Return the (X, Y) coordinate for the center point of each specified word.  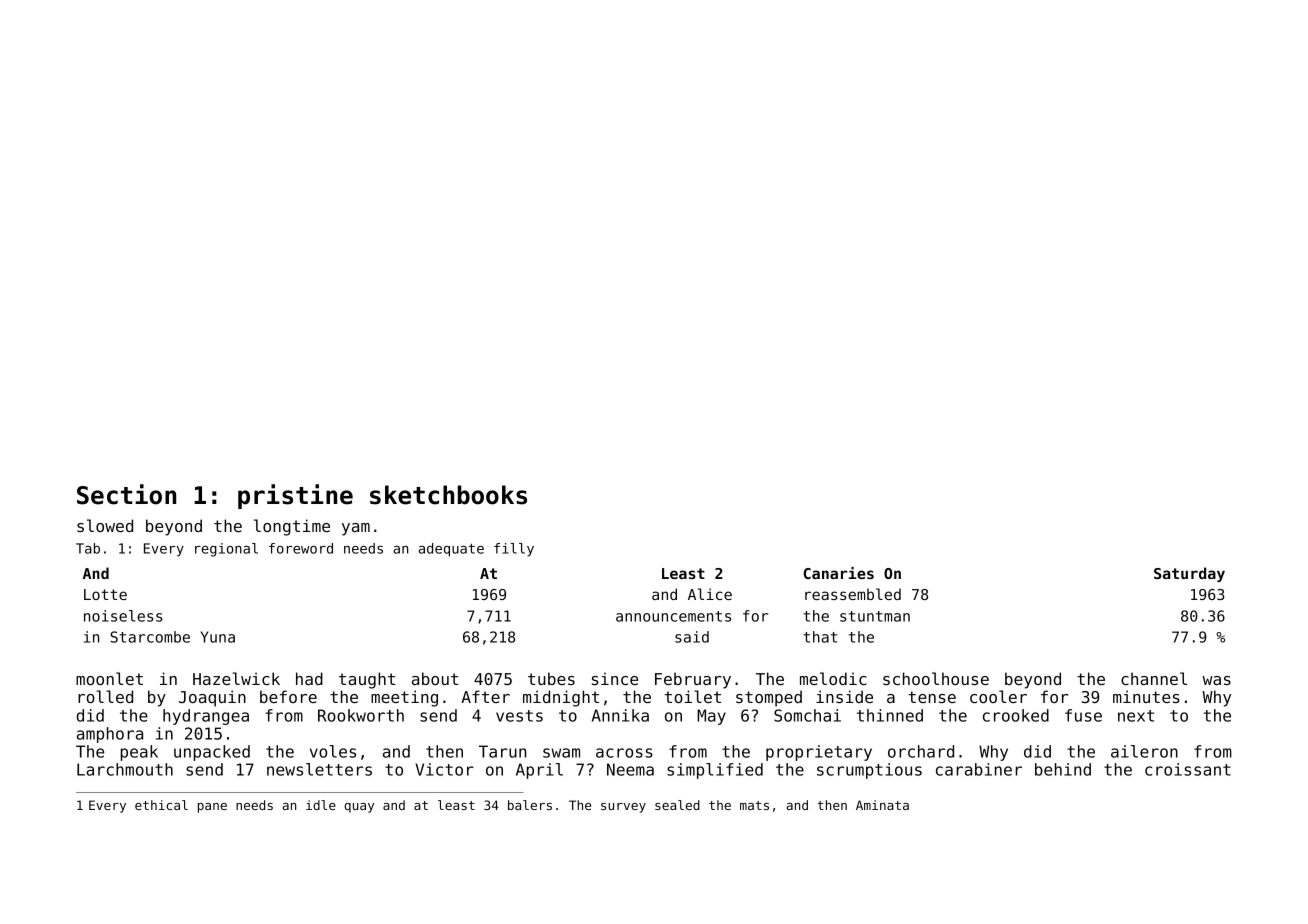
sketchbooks (448, 495)
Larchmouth (125, 769)
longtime (292, 527)
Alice (710, 594)
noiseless (123, 616)
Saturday (1189, 574)
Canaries (839, 573)
